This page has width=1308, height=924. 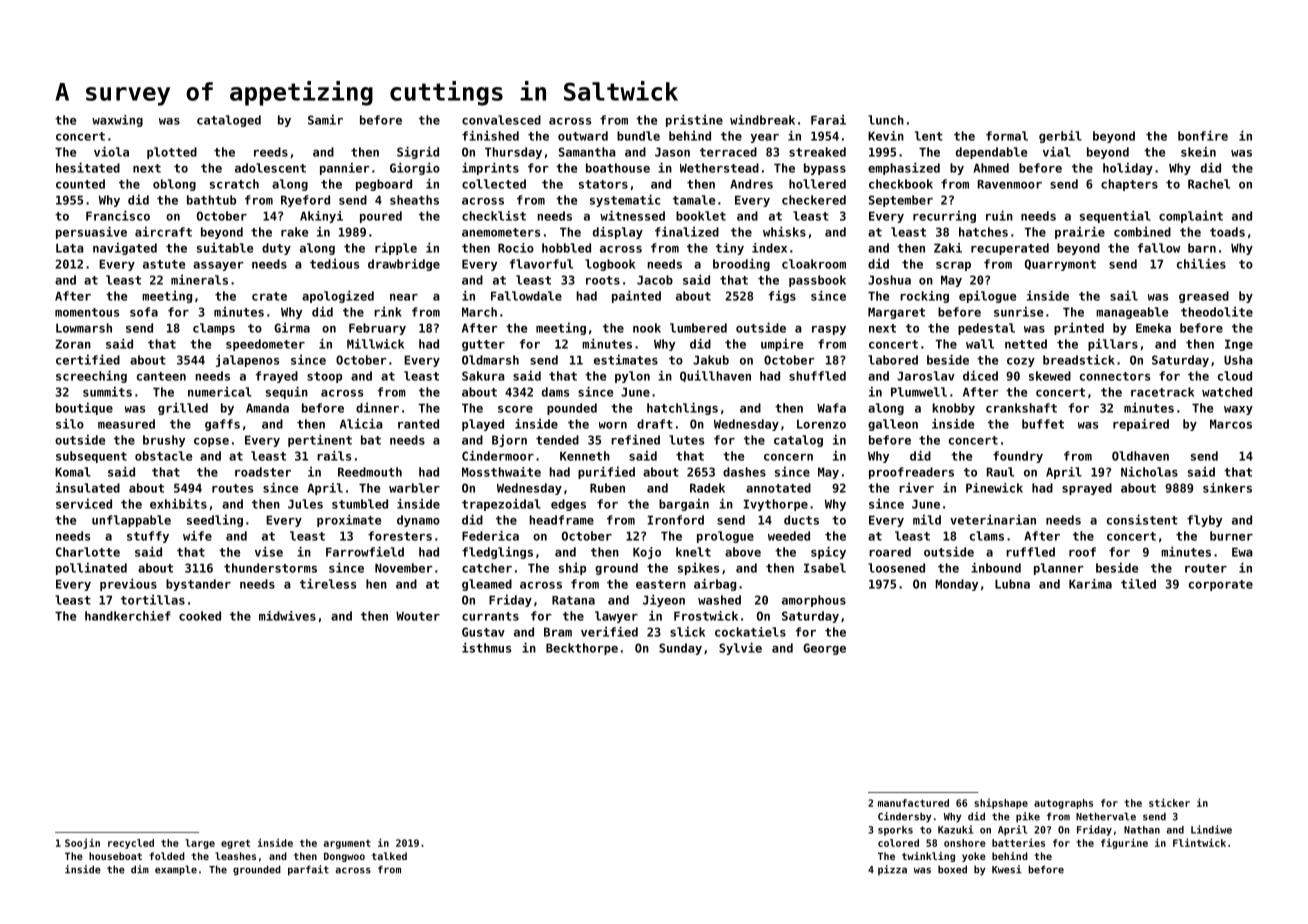 What do you see at coordinates (1203, 135) in the page?
I see `bonfire` at bounding box center [1203, 135].
